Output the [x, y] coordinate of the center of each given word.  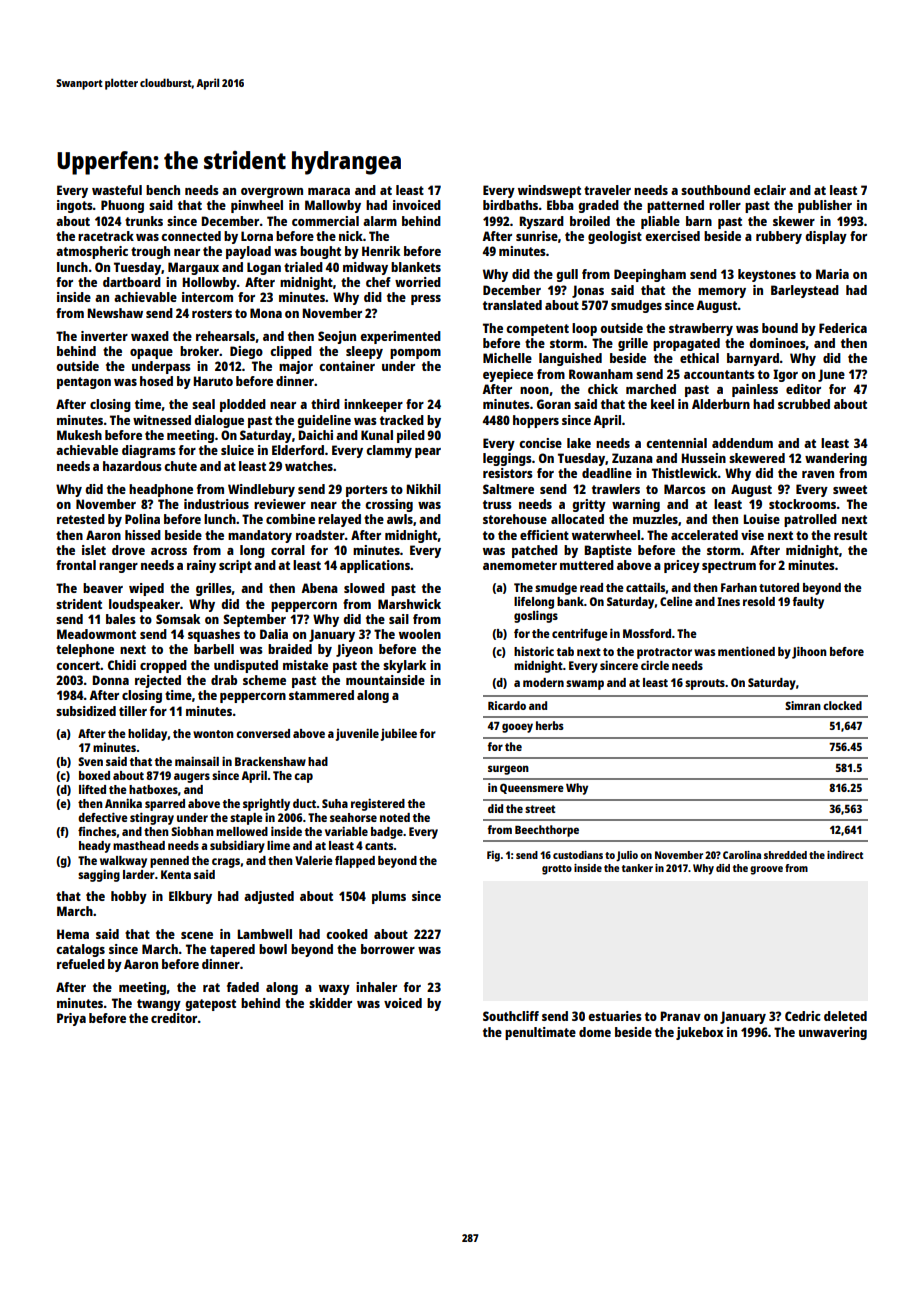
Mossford [647, 633]
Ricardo [507, 705]
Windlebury [261, 490]
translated [512, 305]
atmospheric [92, 252]
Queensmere [532, 788]
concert [78, 665]
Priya [71, 1019]
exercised [672, 236]
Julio [627, 856]
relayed [339, 520]
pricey [682, 566]
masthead [139, 845]
